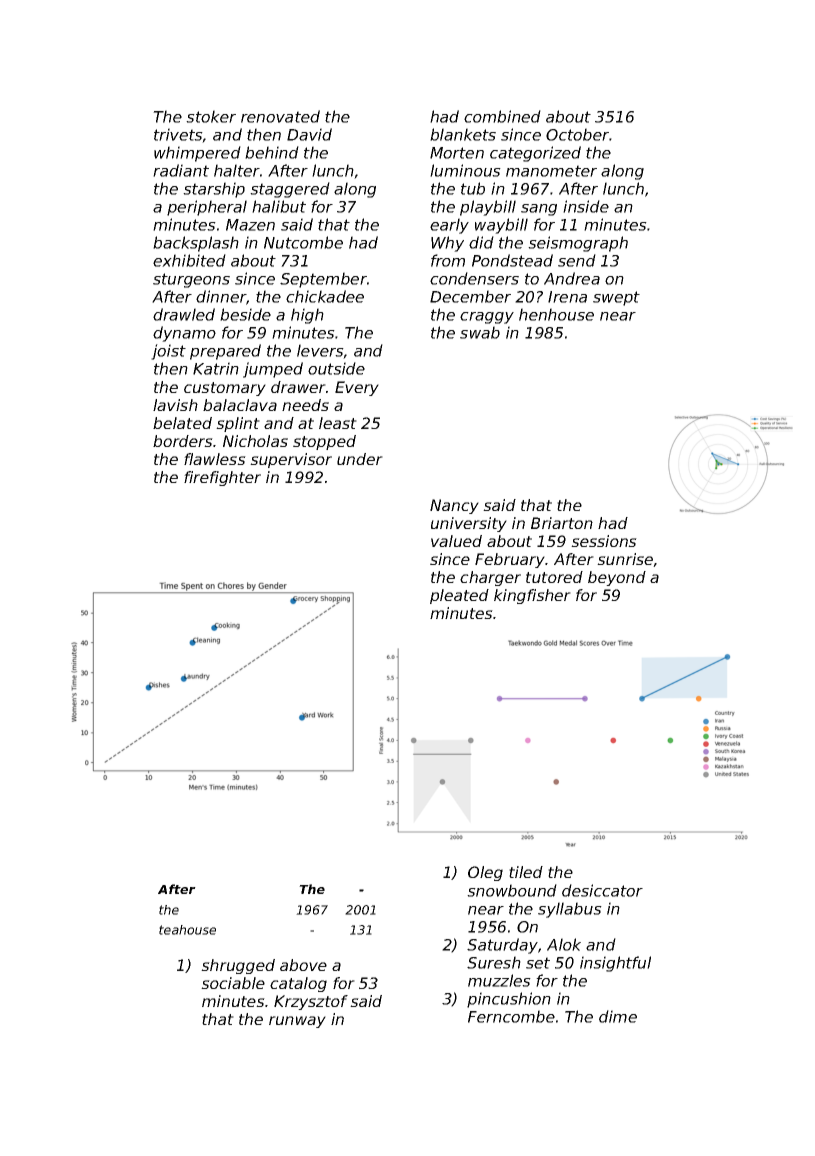  I want to click on inside, so click(586, 206).
